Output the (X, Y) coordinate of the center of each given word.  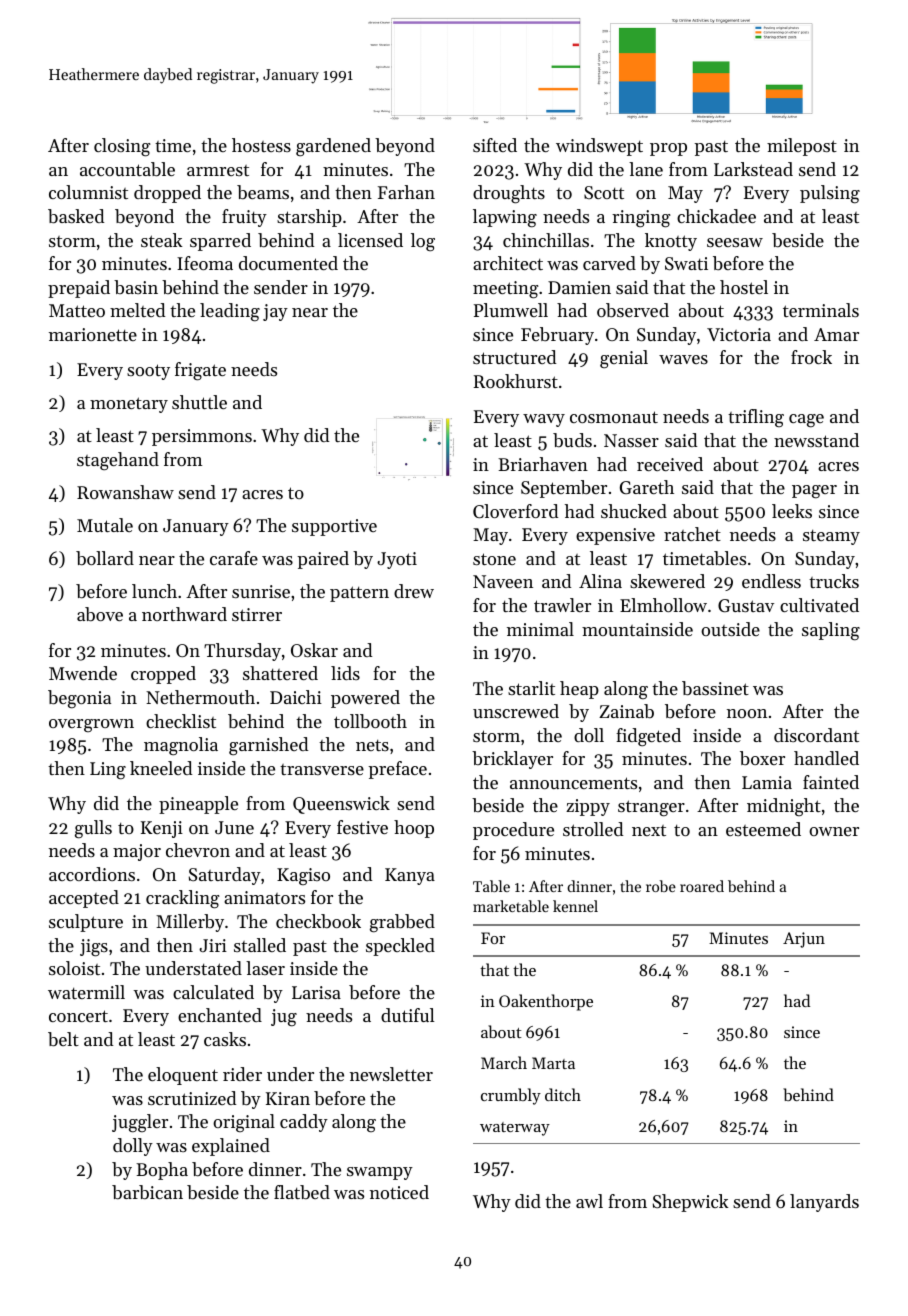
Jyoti (397, 560)
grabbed (402, 923)
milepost (802, 147)
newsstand (816, 440)
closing (122, 147)
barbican (147, 1192)
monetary (129, 405)
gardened (333, 147)
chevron (198, 850)
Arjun (804, 940)
